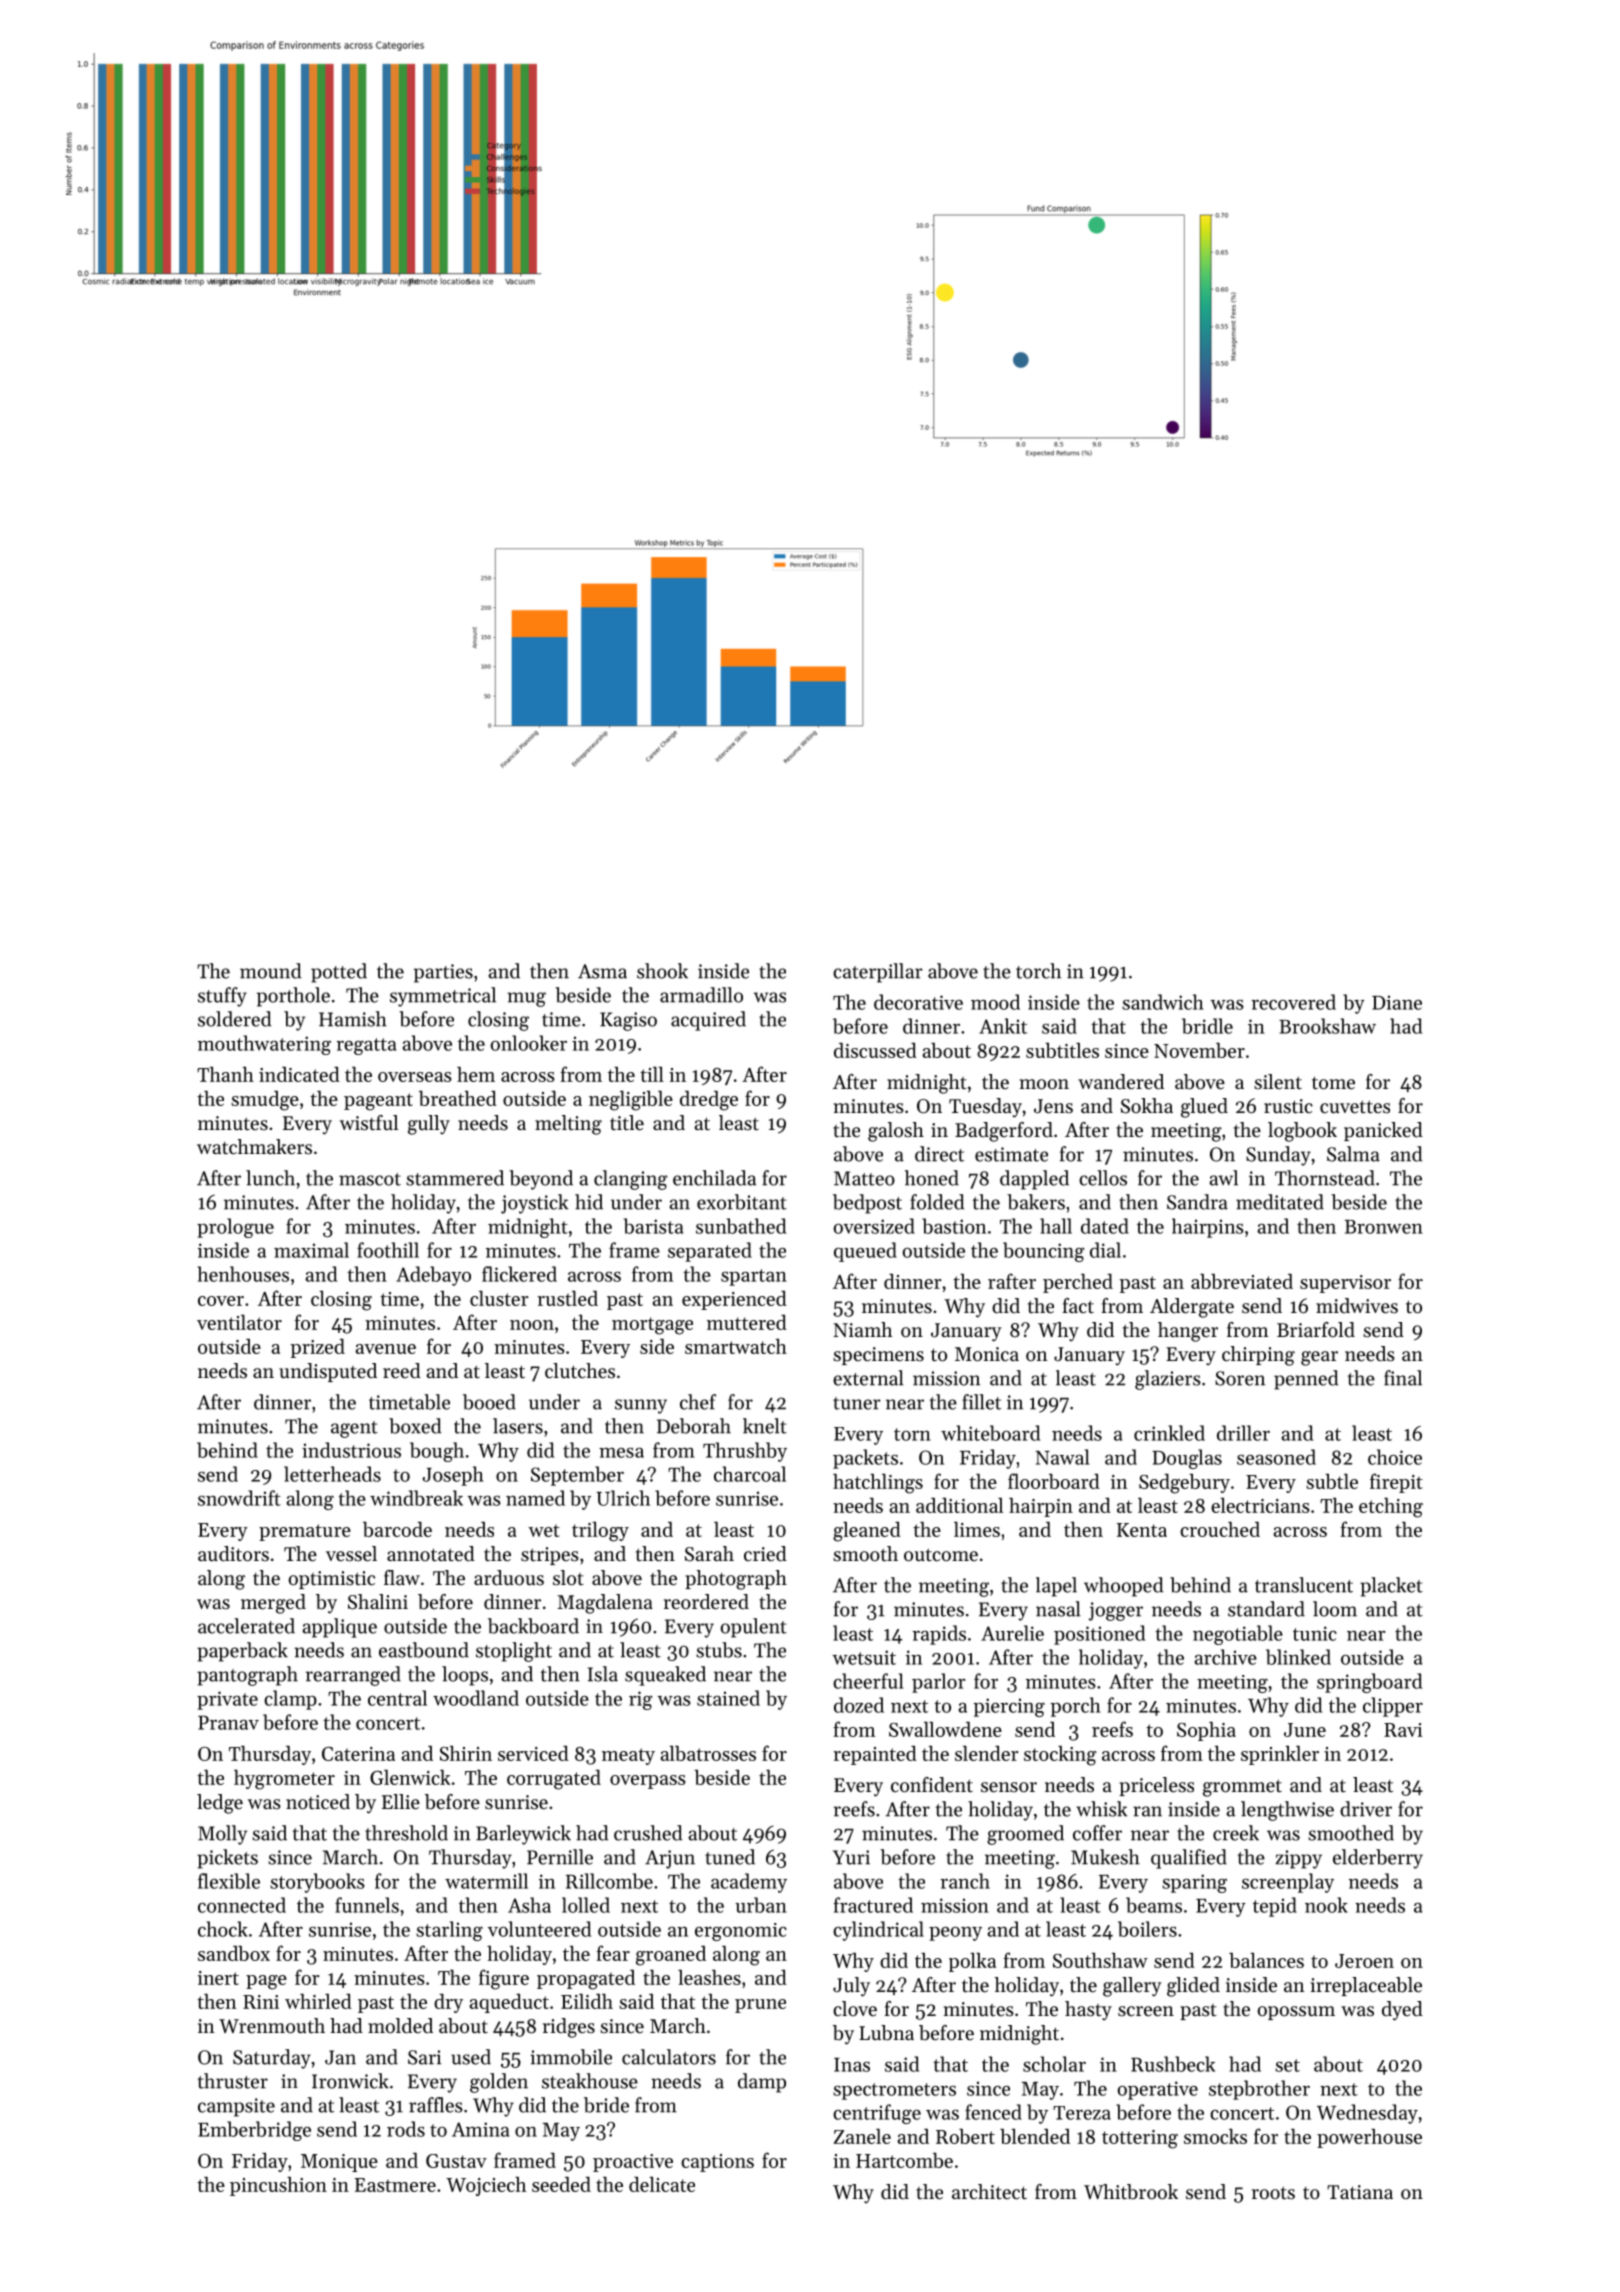 The height and width of the image is (2292, 1620). Describe the element at coordinates (589, 1202) in the image. I see `hid` at that location.
